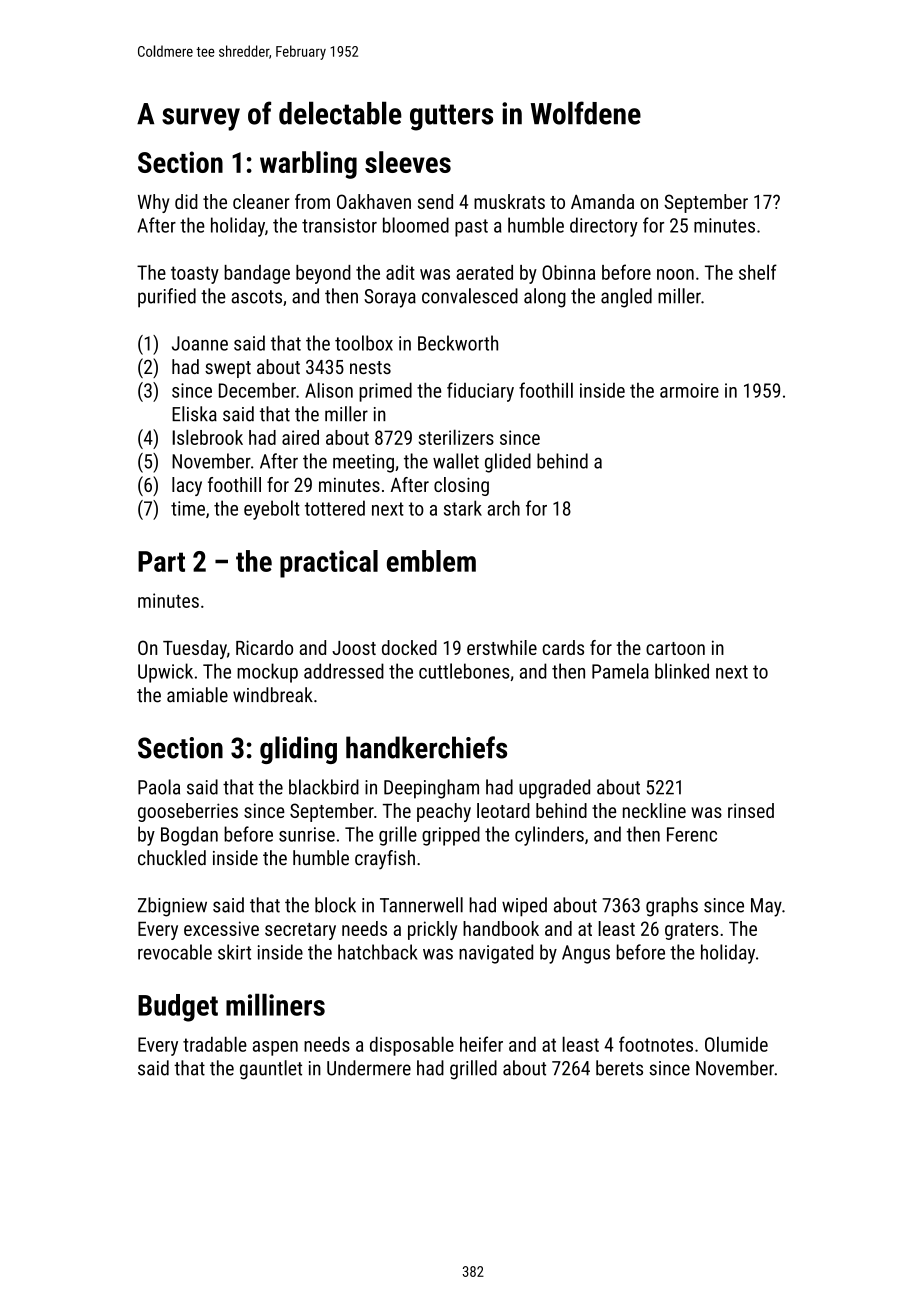 Image resolution: width=924 pixels, height=1311 pixels. What do you see at coordinates (194, 414) in the document?
I see `Eliska` at bounding box center [194, 414].
